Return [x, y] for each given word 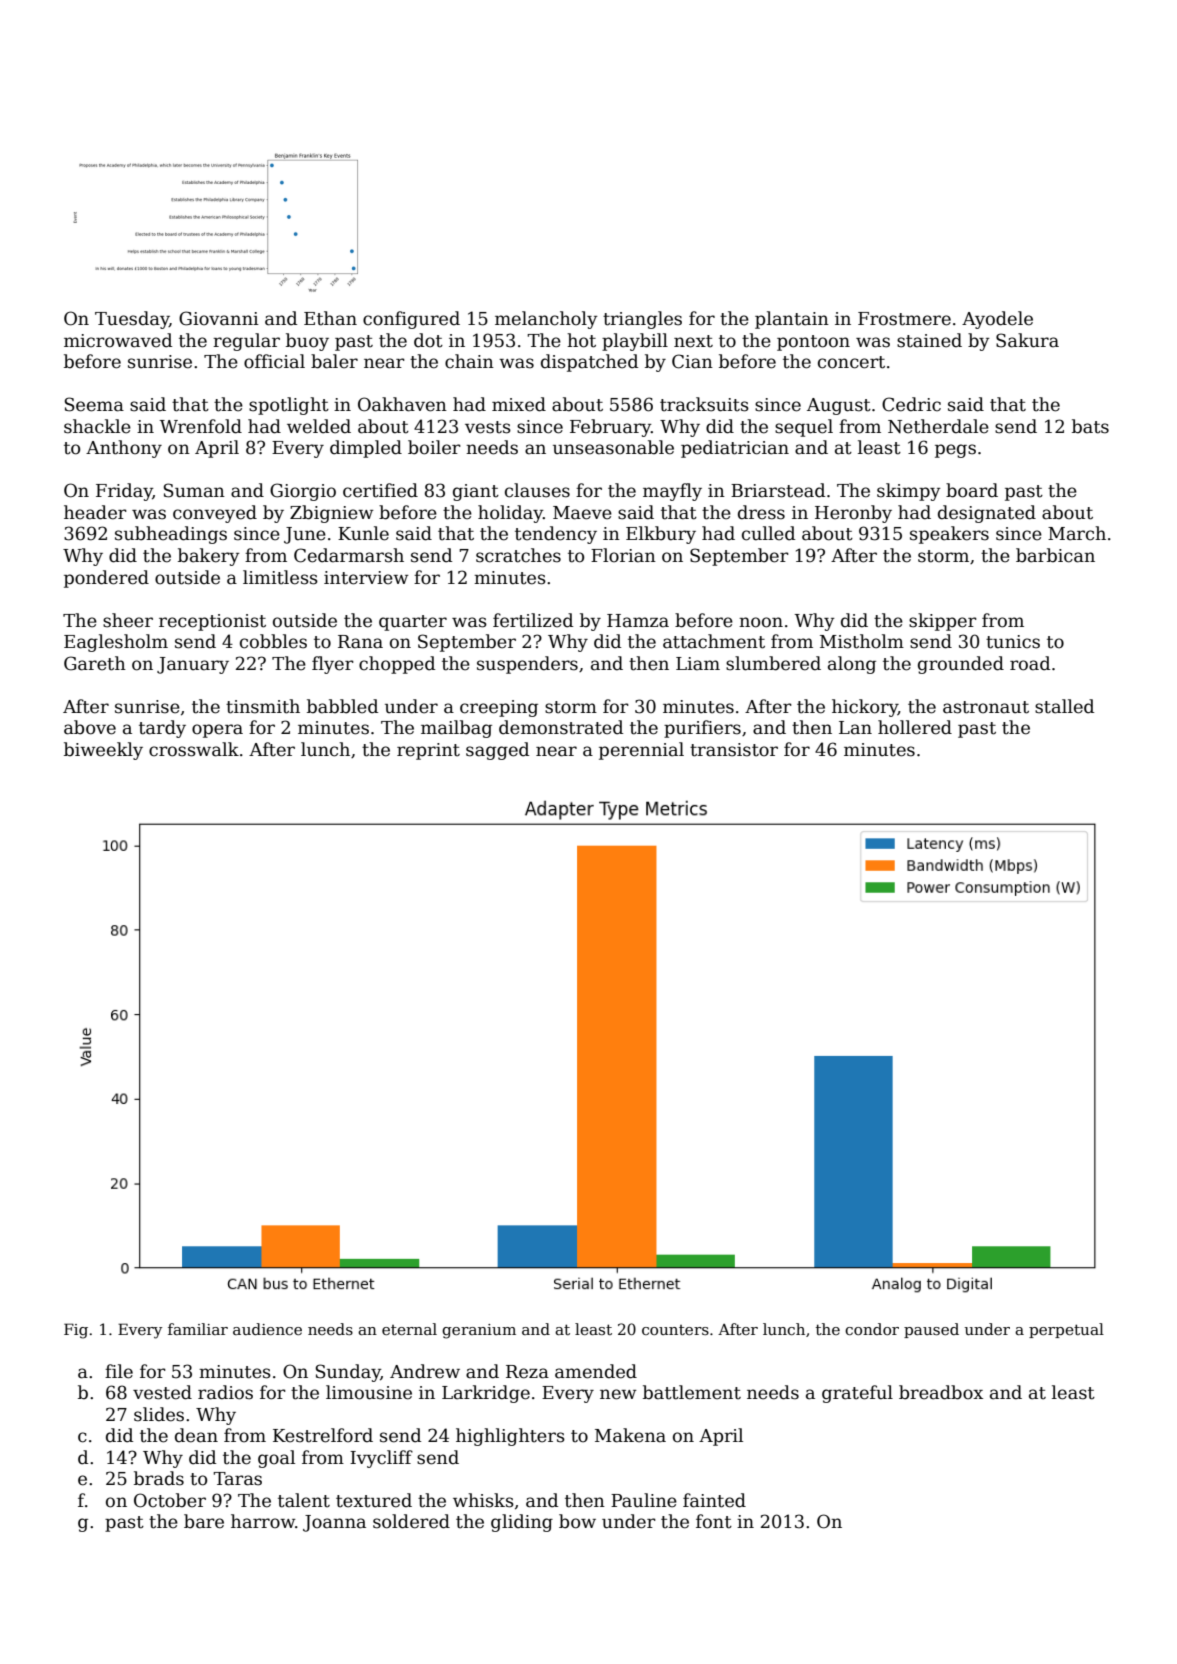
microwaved [118, 340]
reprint [428, 751]
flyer [333, 665]
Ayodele [997, 320]
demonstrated [561, 727]
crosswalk [194, 749]
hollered [915, 727]
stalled [1064, 706]
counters [675, 1330]
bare [204, 1521]
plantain [792, 320]
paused [931, 1330]
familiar [198, 1329]
